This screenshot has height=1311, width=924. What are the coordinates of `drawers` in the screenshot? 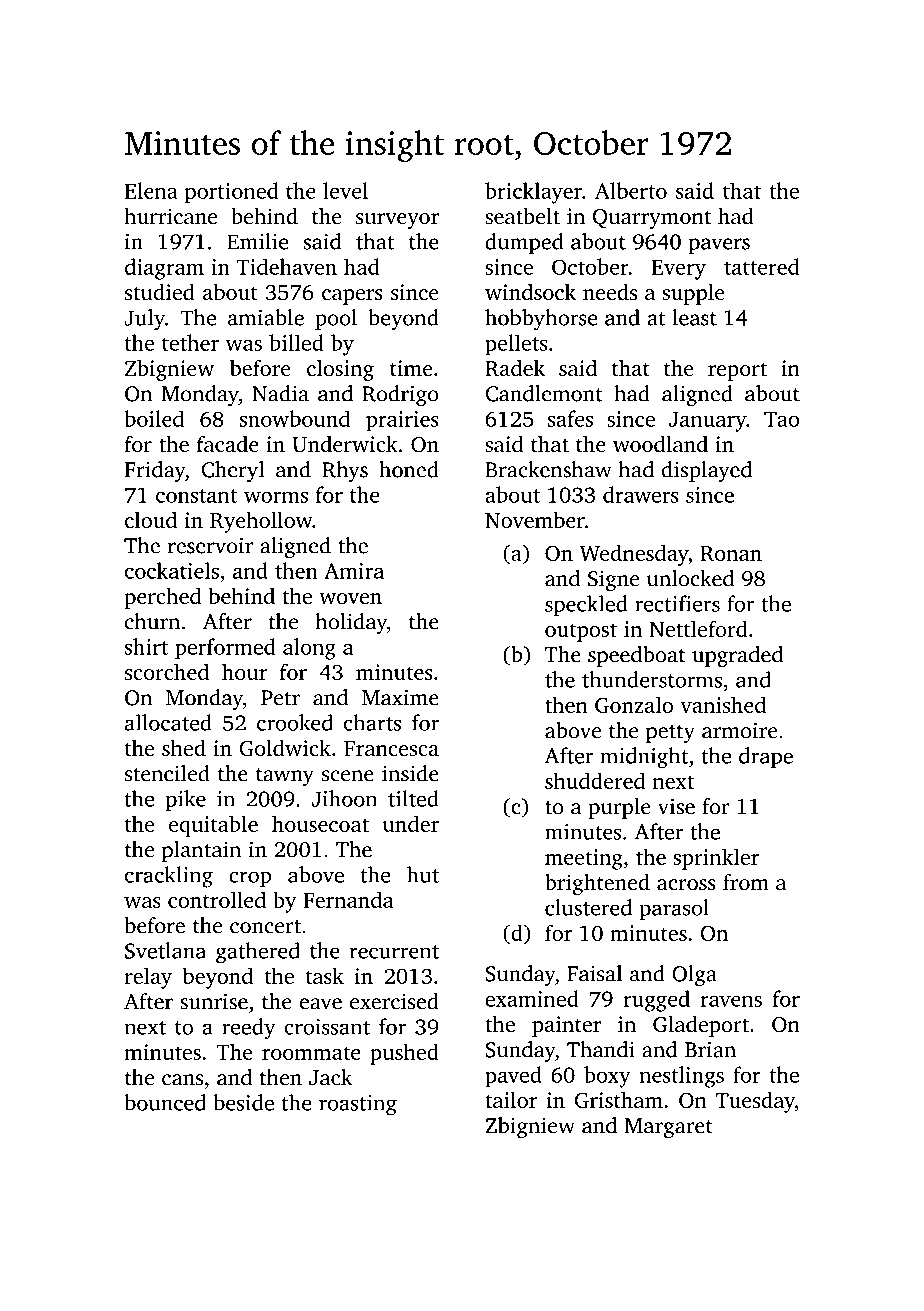 It's located at (641, 494).
